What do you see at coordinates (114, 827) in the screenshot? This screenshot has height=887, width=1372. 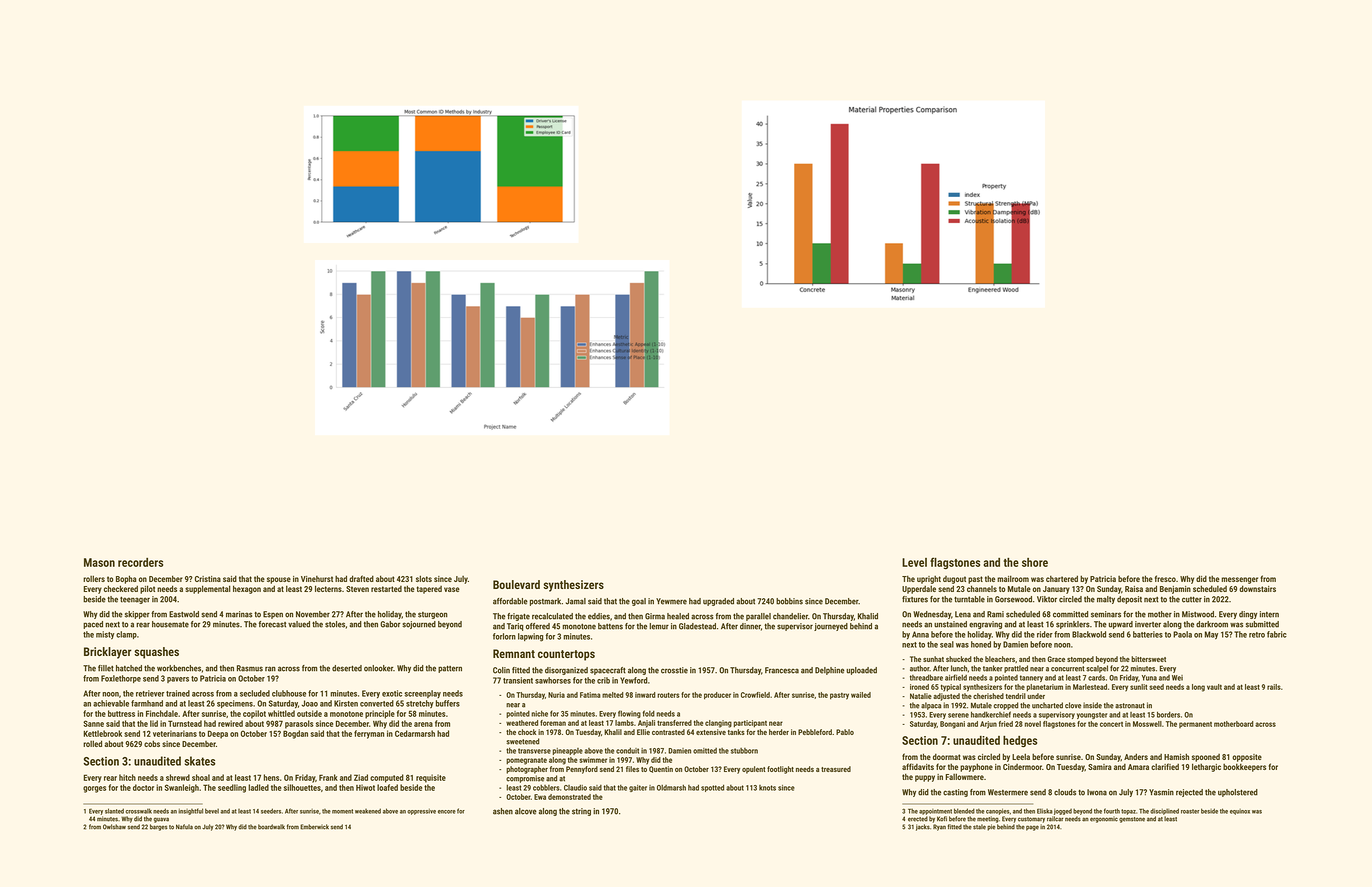 I see `Owlshaw` at bounding box center [114, 827].
